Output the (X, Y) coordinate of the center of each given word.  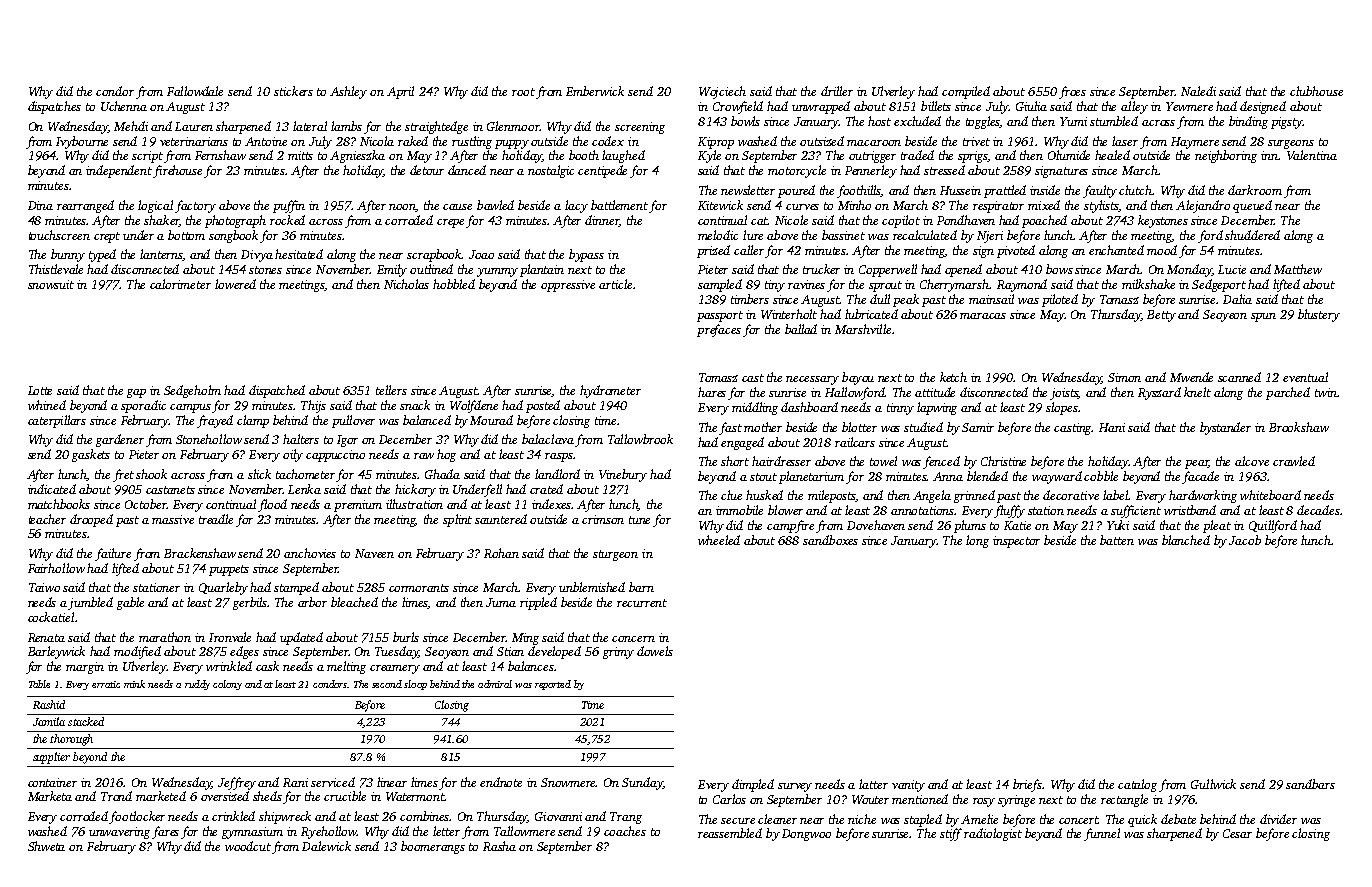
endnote (501, 782)
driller (837, 91)
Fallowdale (195, 91)
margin (85, 668)
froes (1072, 92)
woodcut (248, 846)
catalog (1137, 785)
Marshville (863, 329)
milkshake (1148, 284)
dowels (655, 651)
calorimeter (180, 284)
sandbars (1310, 784)
